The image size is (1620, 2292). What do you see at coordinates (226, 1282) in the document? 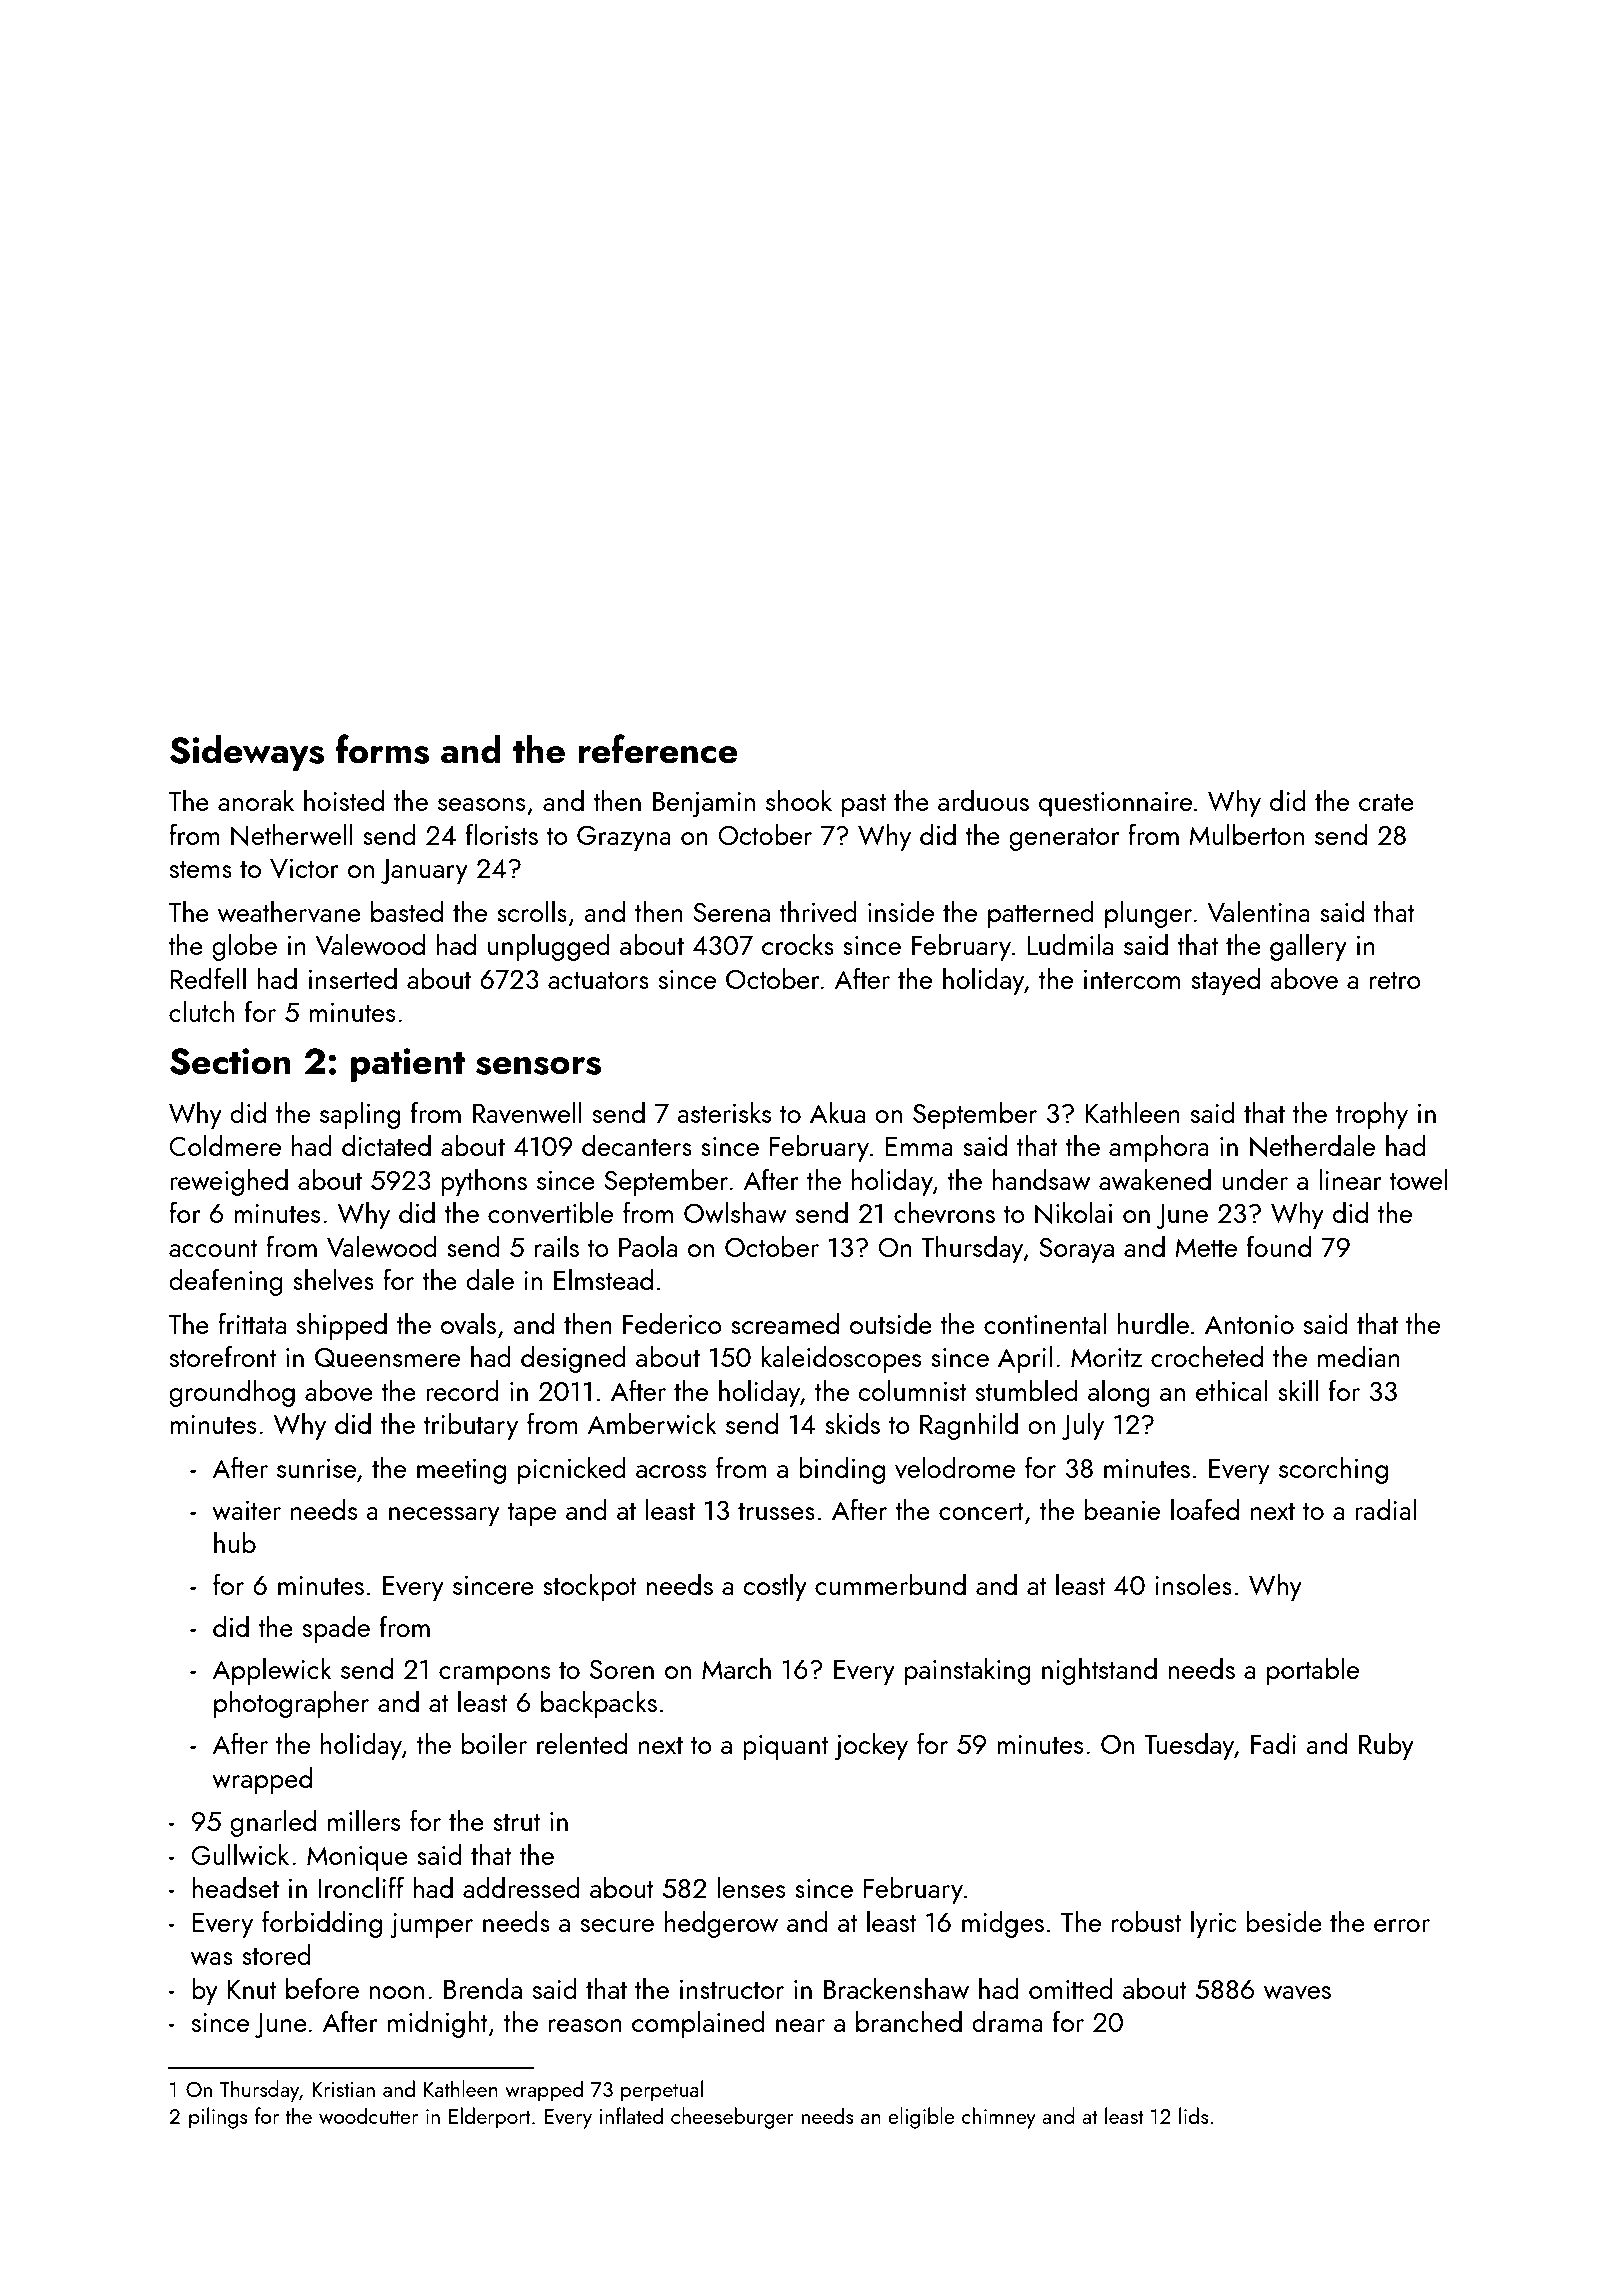
I see `deafening` at bounding box center [226, 1282].
